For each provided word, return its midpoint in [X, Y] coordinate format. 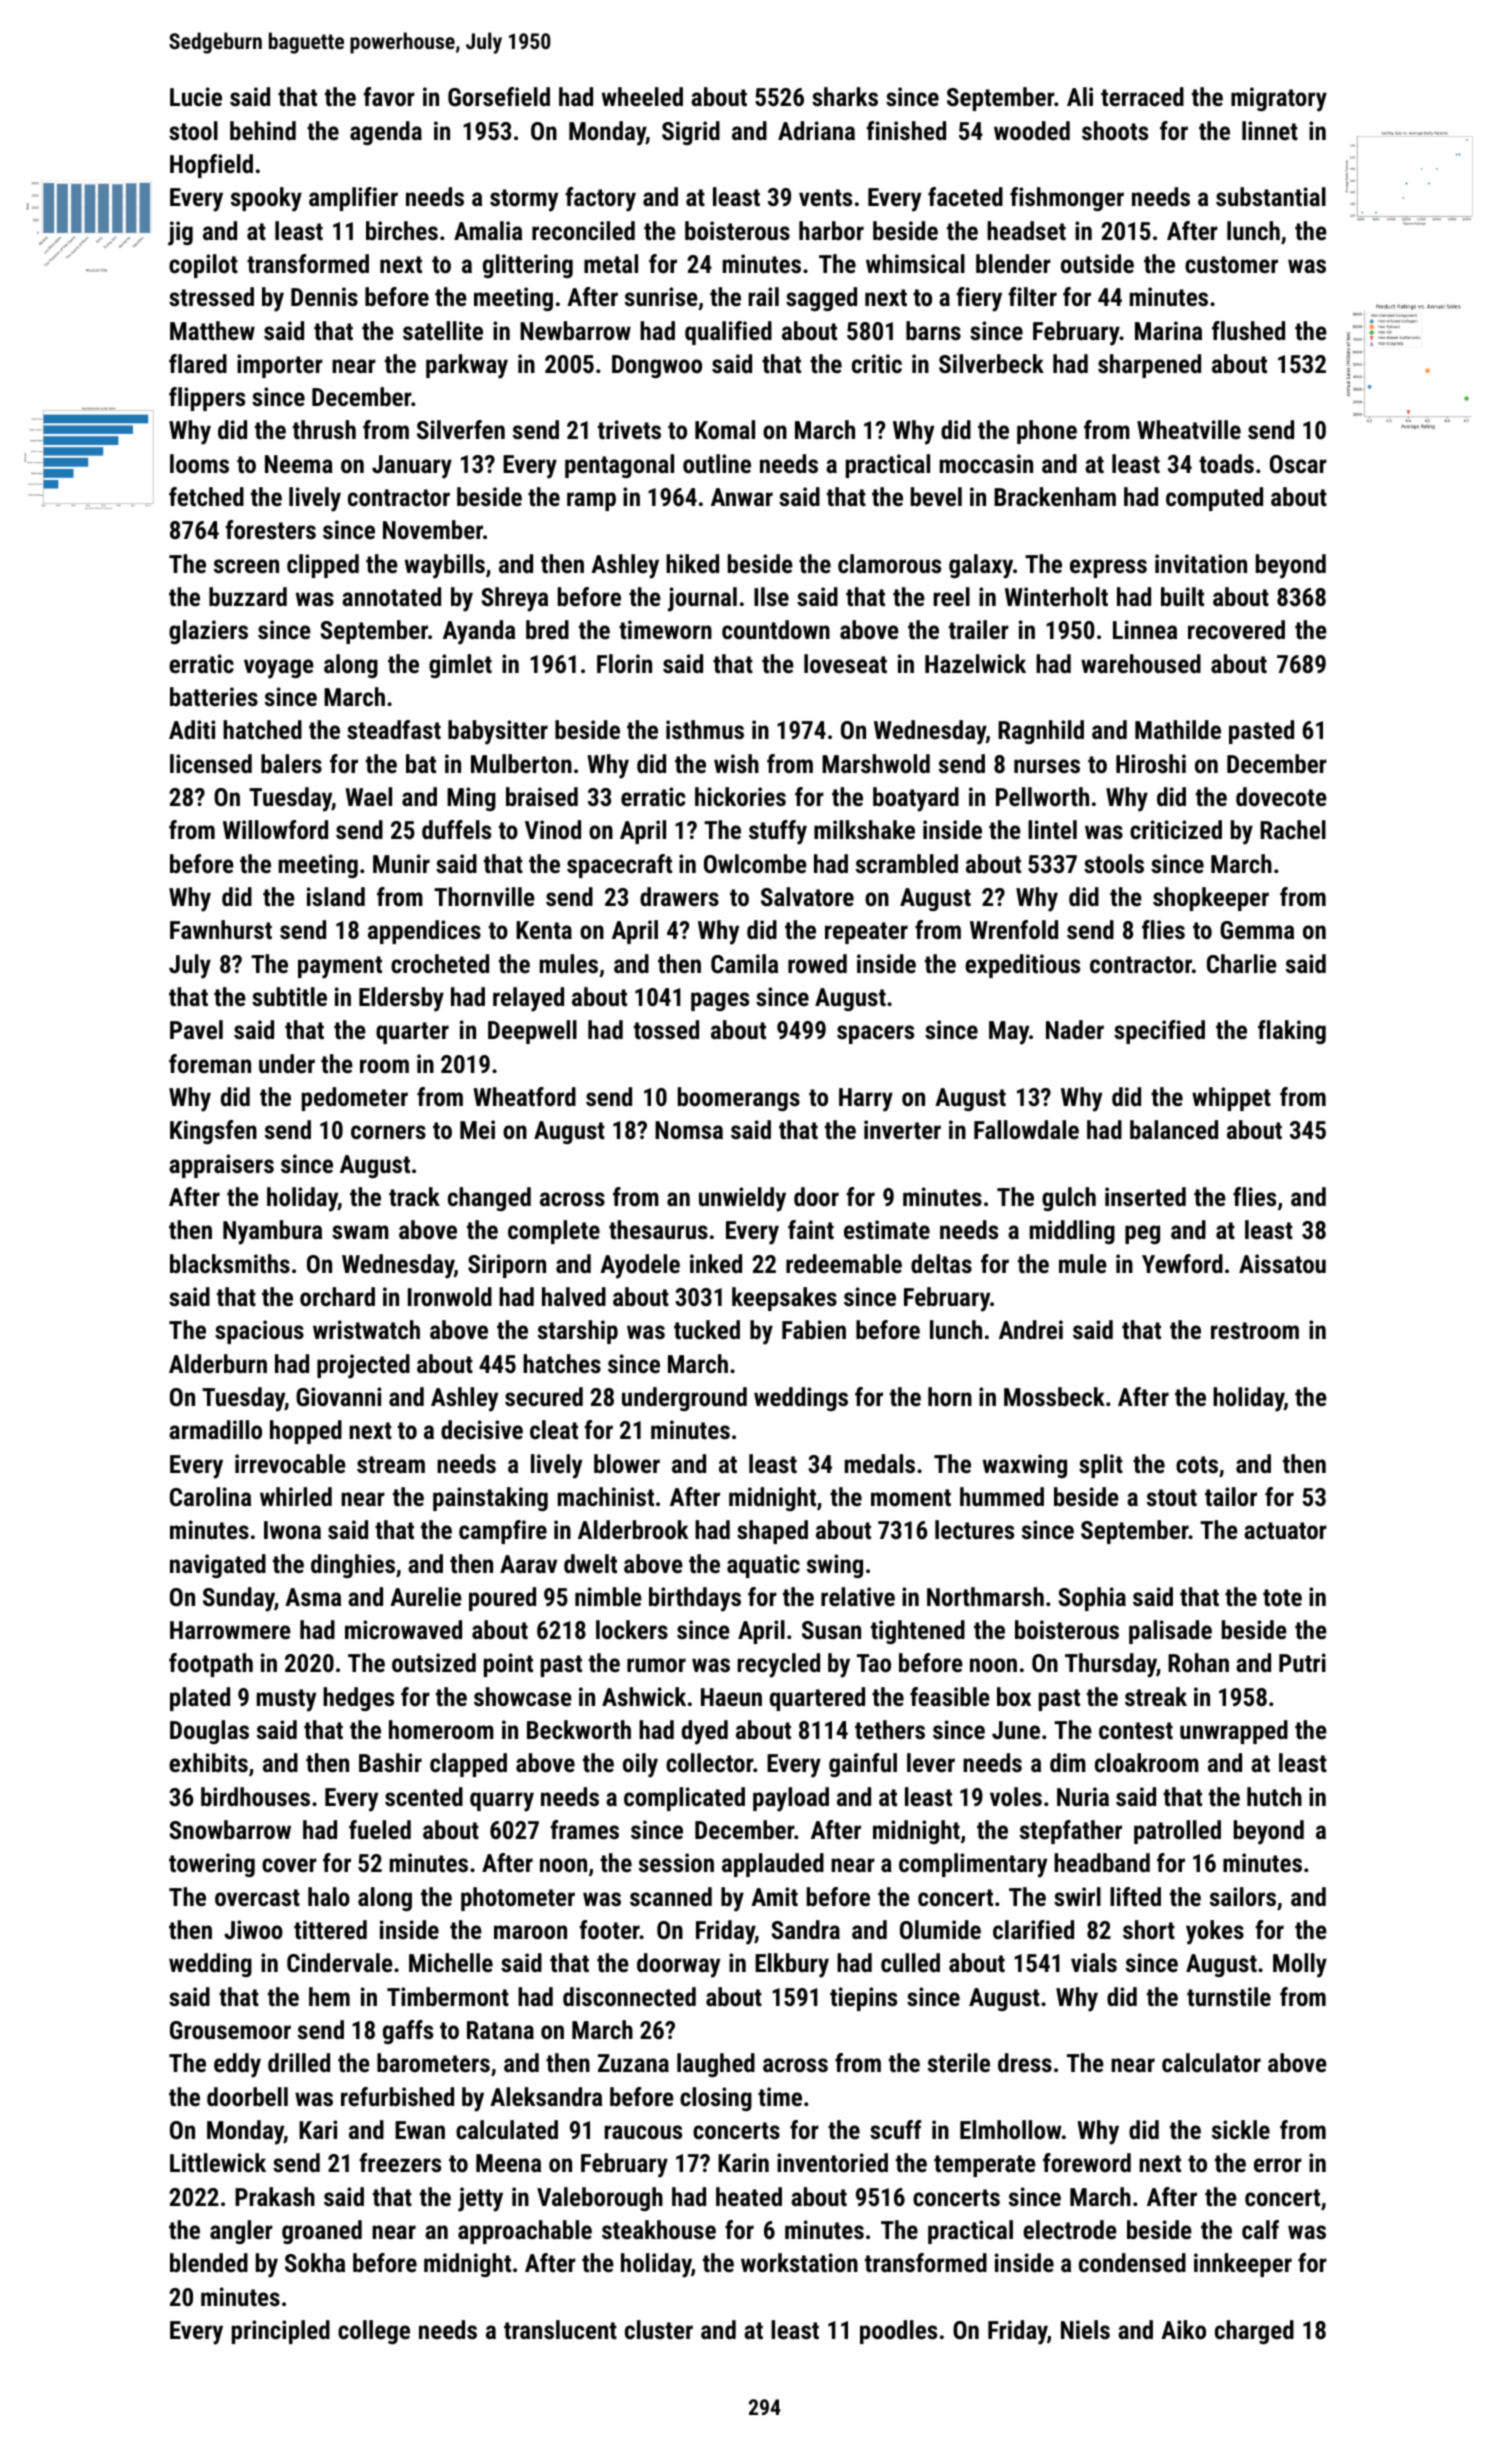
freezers [400, 2162]
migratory [1279, 99]
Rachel [1293, 829]
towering [212, 1865]
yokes [1215, 1932]
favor [389, 96]
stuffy [778, 832]
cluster [659, 2329]
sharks [845, 96]
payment [340, 967]
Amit [774, 1896]
